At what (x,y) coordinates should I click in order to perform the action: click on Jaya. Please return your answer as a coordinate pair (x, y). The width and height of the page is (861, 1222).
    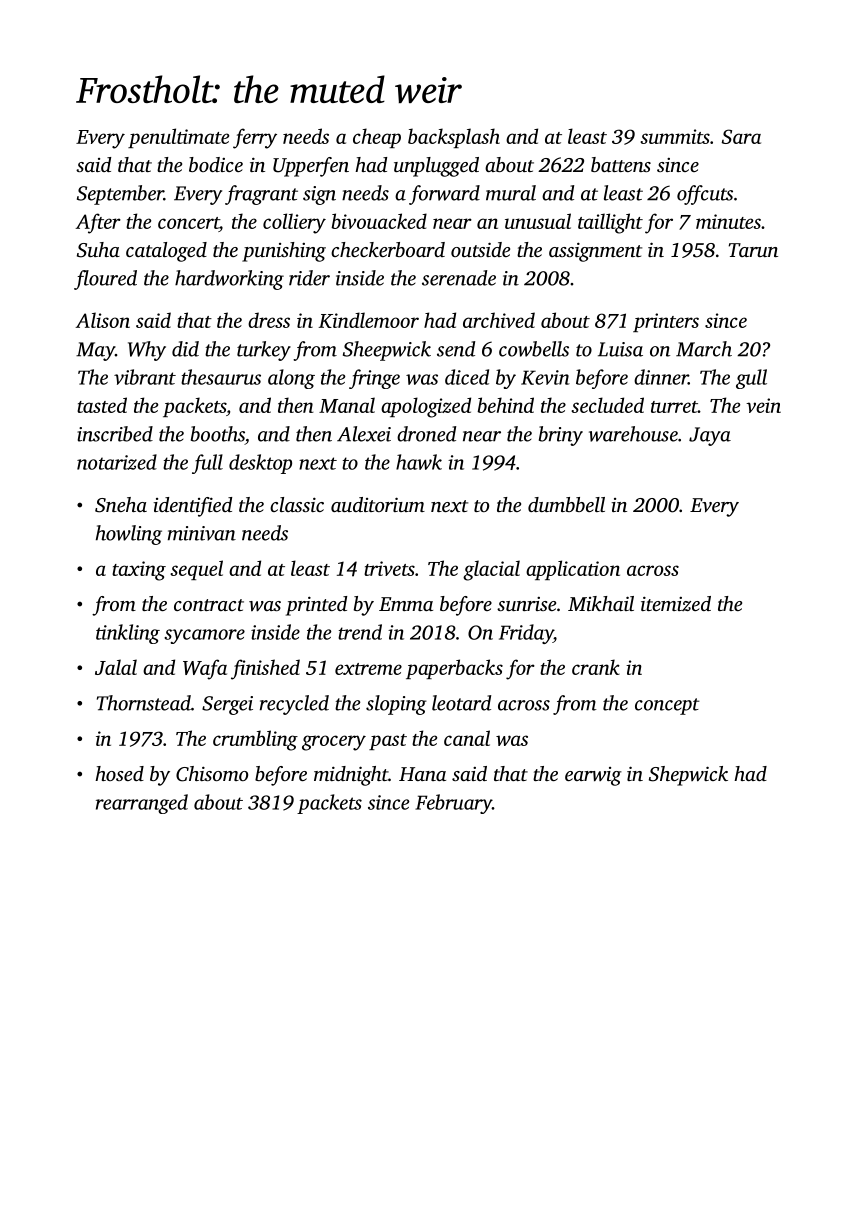
    Looking at the image, I should click on (710, 436).
